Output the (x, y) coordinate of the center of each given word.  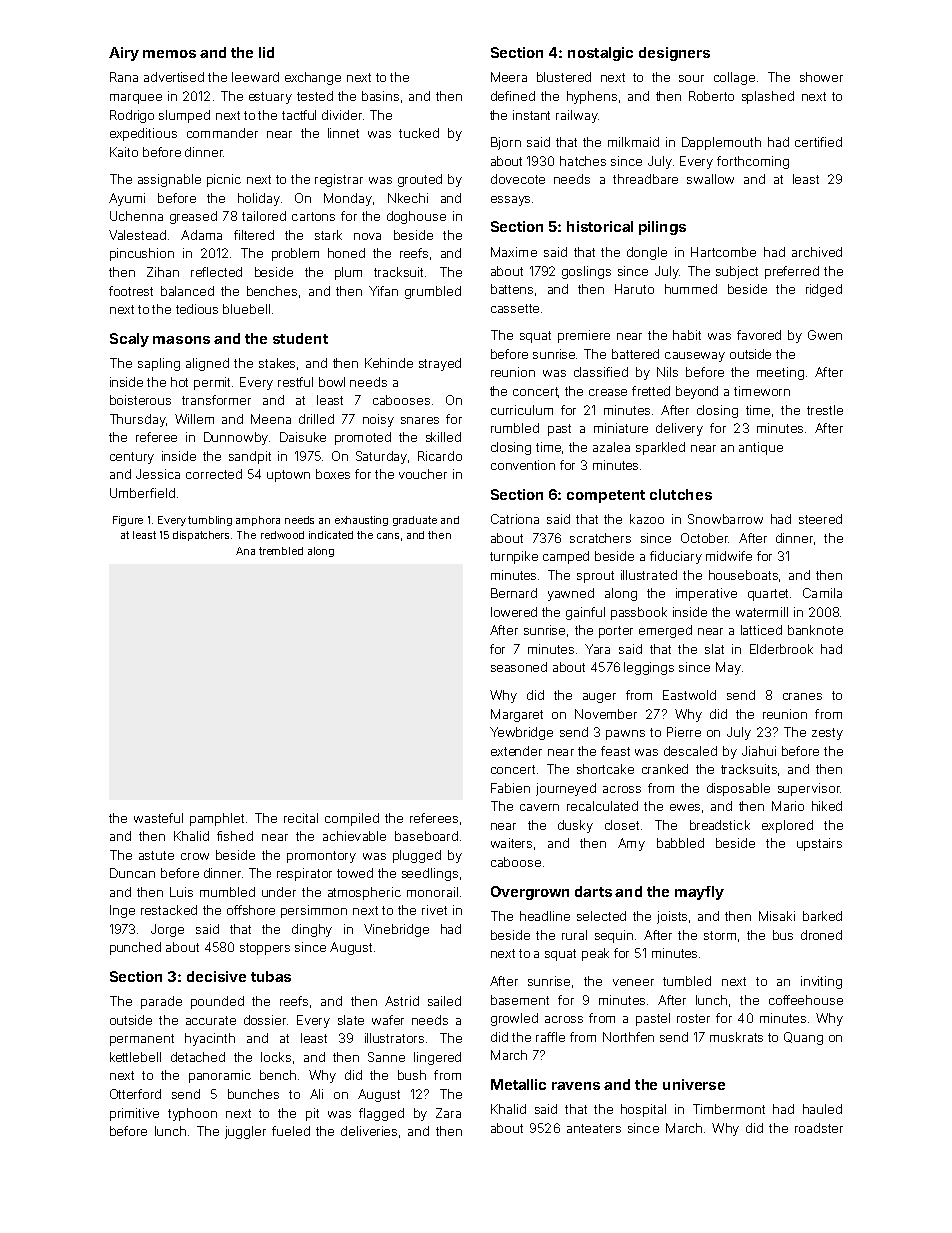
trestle (825, 410)
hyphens (592, 97)
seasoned (519, 667)
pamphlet (217, 819)
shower (821, 77)
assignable (169, 180)
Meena (271, 419)
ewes (685, 807)
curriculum (522, 410)
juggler (245, 1132)
